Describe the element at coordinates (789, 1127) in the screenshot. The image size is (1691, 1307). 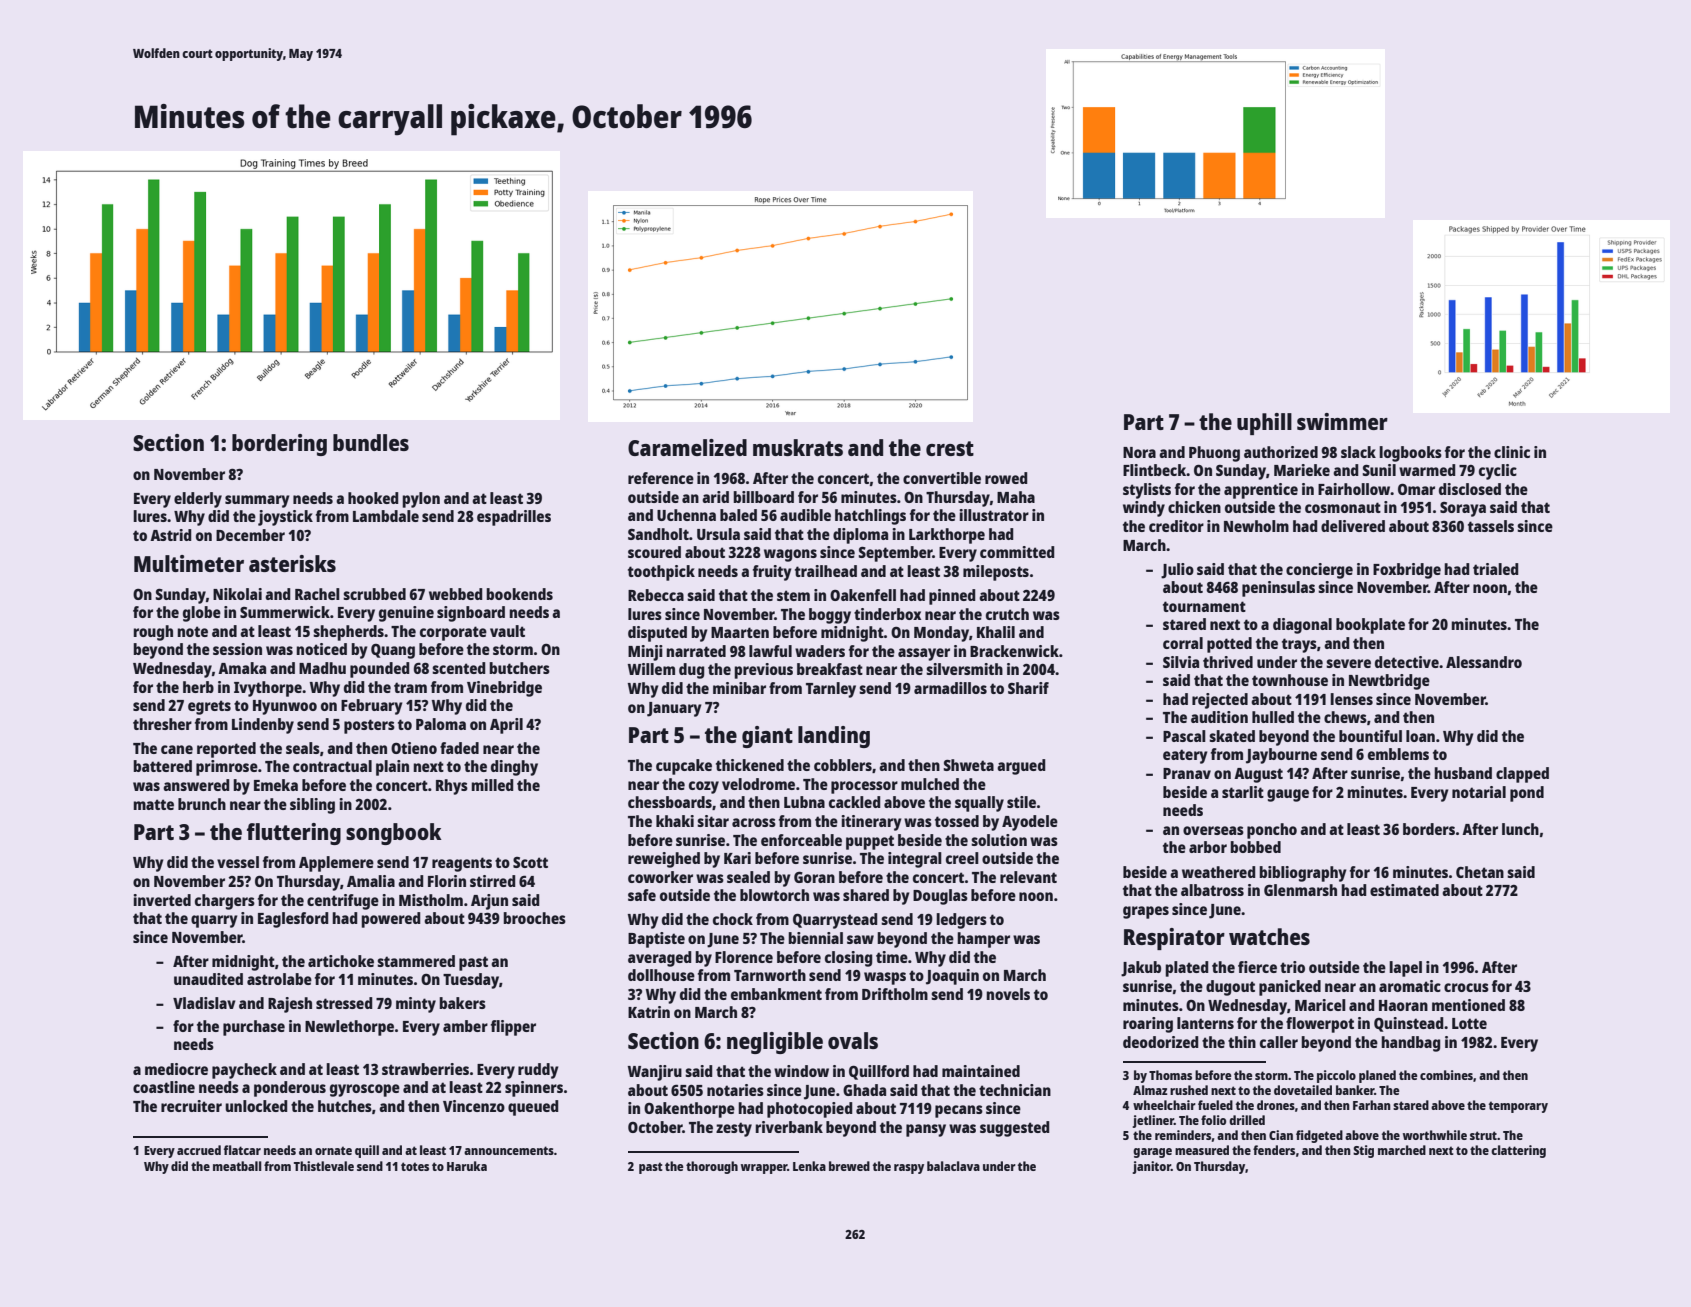
I see `riverbank` at that location.
